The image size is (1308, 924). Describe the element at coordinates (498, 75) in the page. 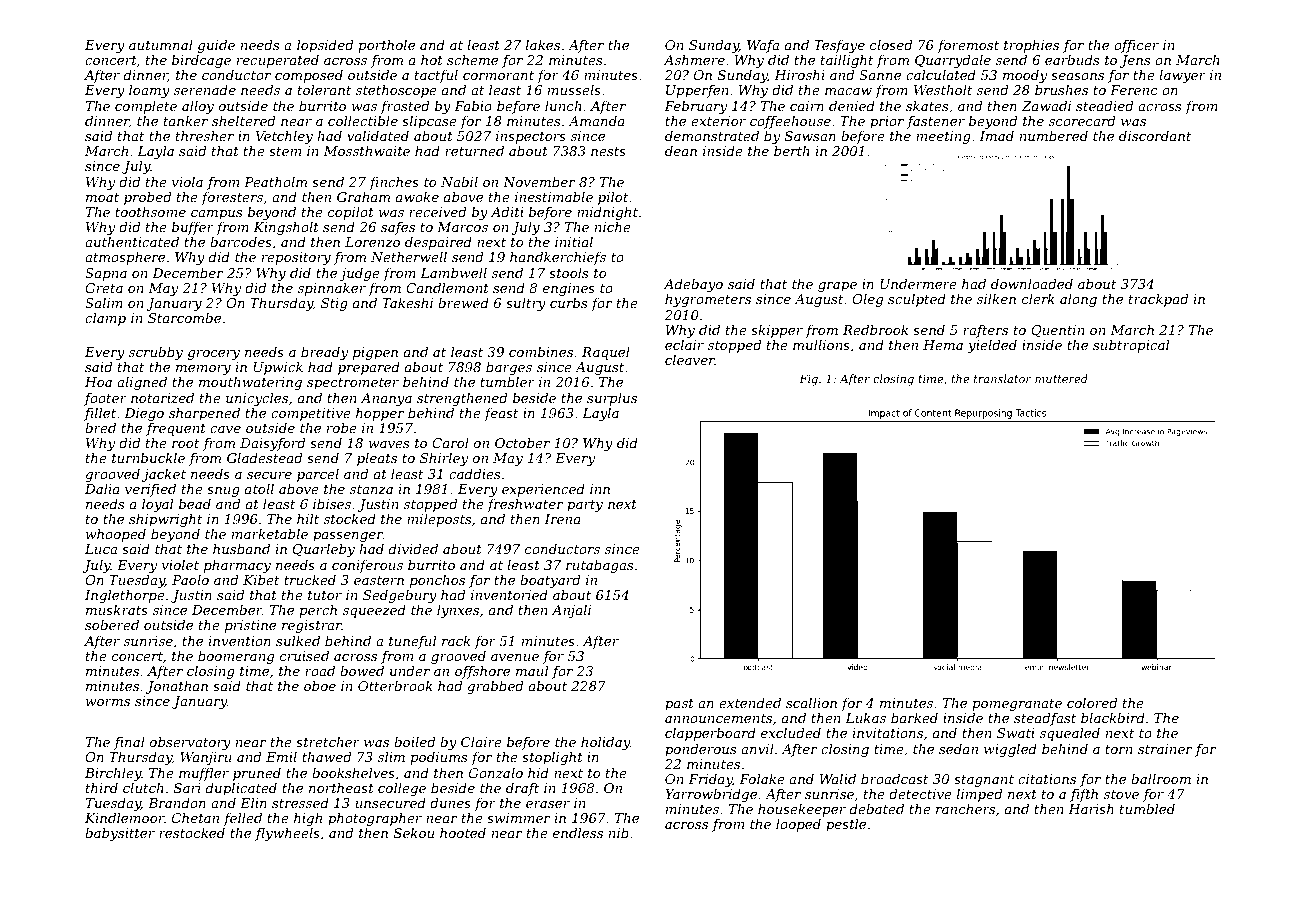

I see `cormorant` at that location.
